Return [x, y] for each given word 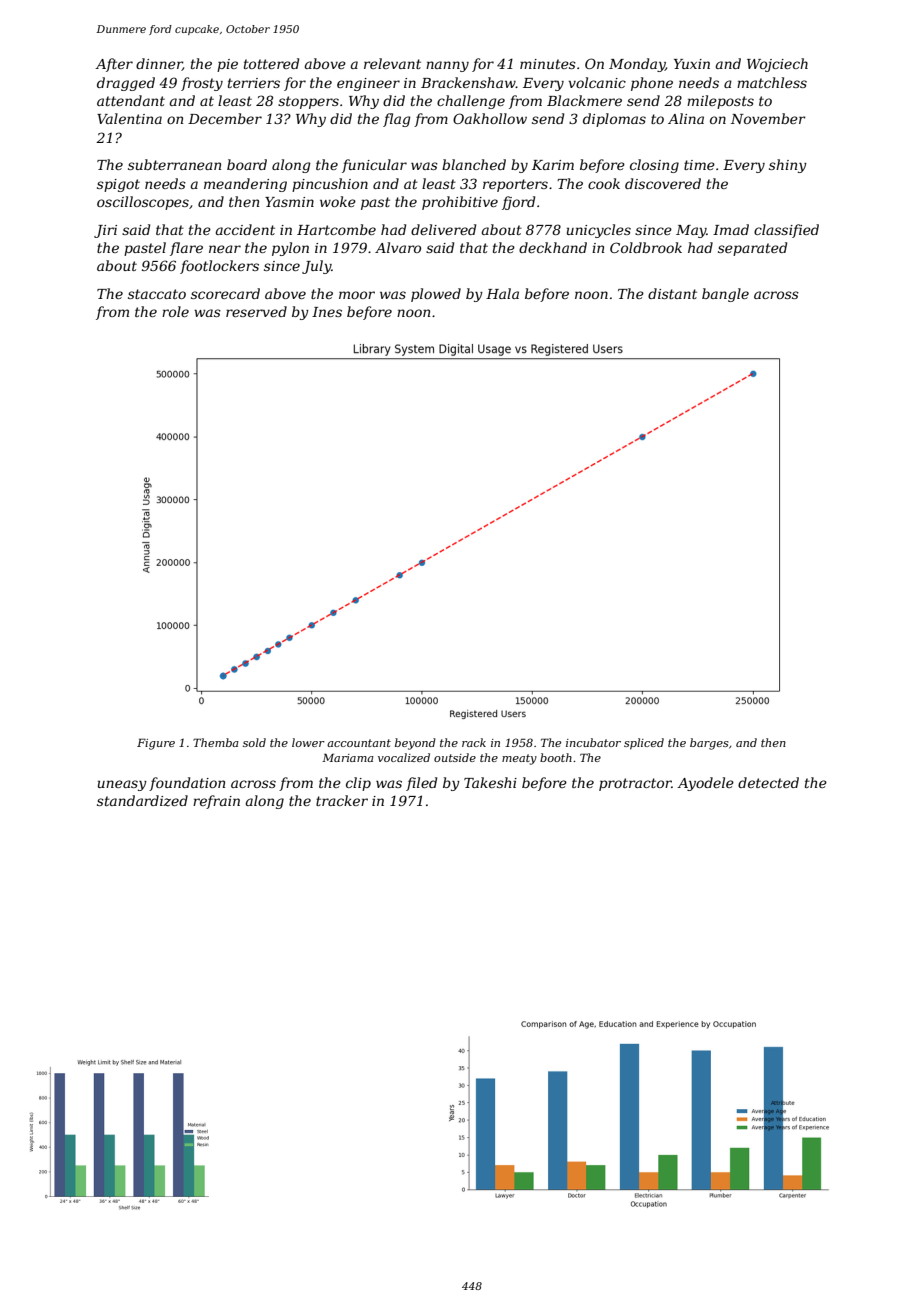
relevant [392, 63]
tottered [271, 63]
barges [709, 744]
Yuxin [692, 64]
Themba [216, 742]
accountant [359, 743]
